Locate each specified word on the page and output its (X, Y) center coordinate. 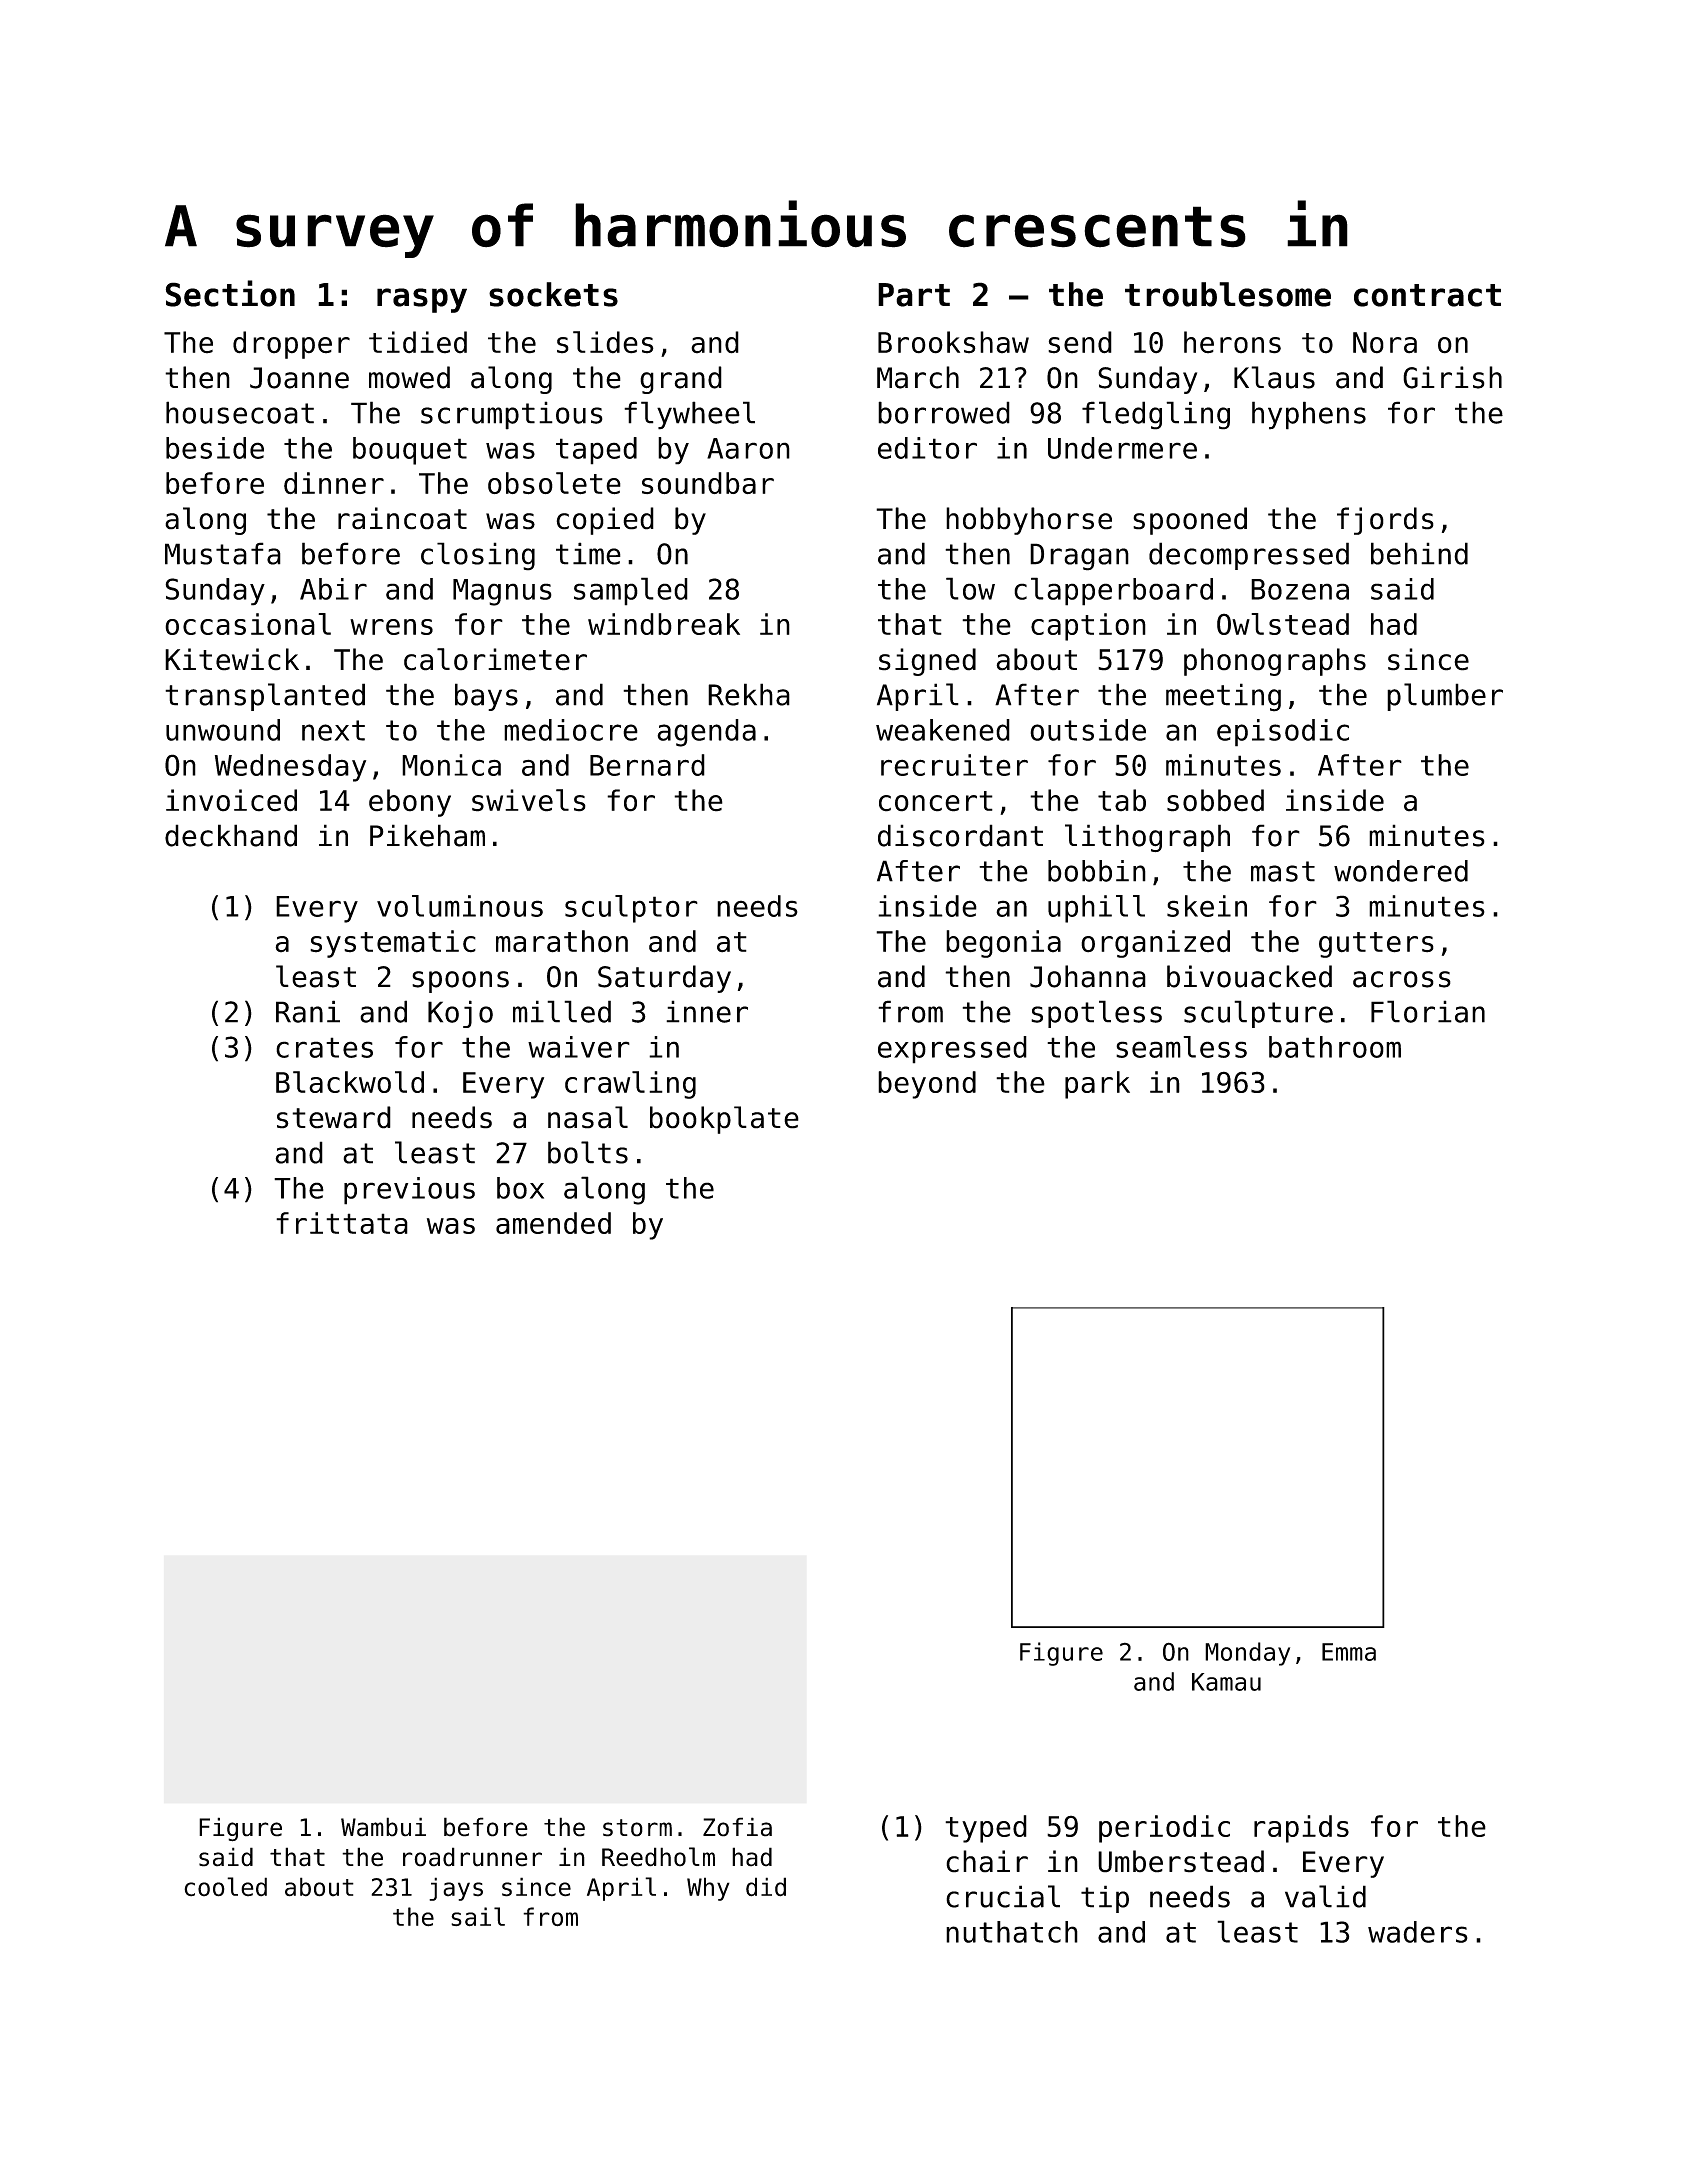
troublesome (1228, 294)
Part (914, 295)
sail (478, 1917)
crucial (1003, 1896)
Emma (1349, 1652)
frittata (342, 1223)
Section (230, 293)
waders (1418, 1932)
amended (553, 1223)
